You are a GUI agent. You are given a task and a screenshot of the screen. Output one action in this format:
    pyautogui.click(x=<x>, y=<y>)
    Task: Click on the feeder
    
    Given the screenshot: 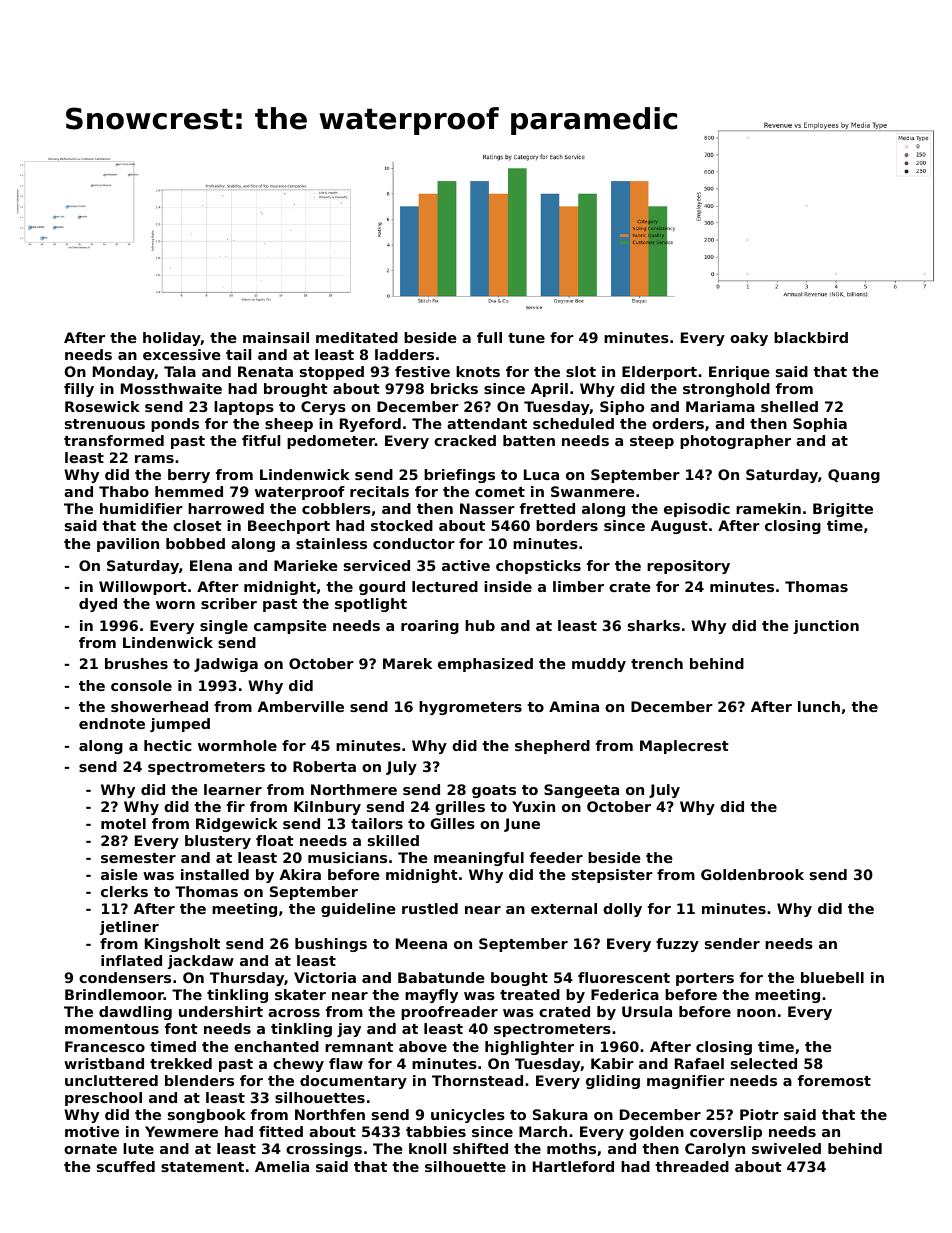 What is the action you would take?
    pyautogui.click(x=556, y=857)
